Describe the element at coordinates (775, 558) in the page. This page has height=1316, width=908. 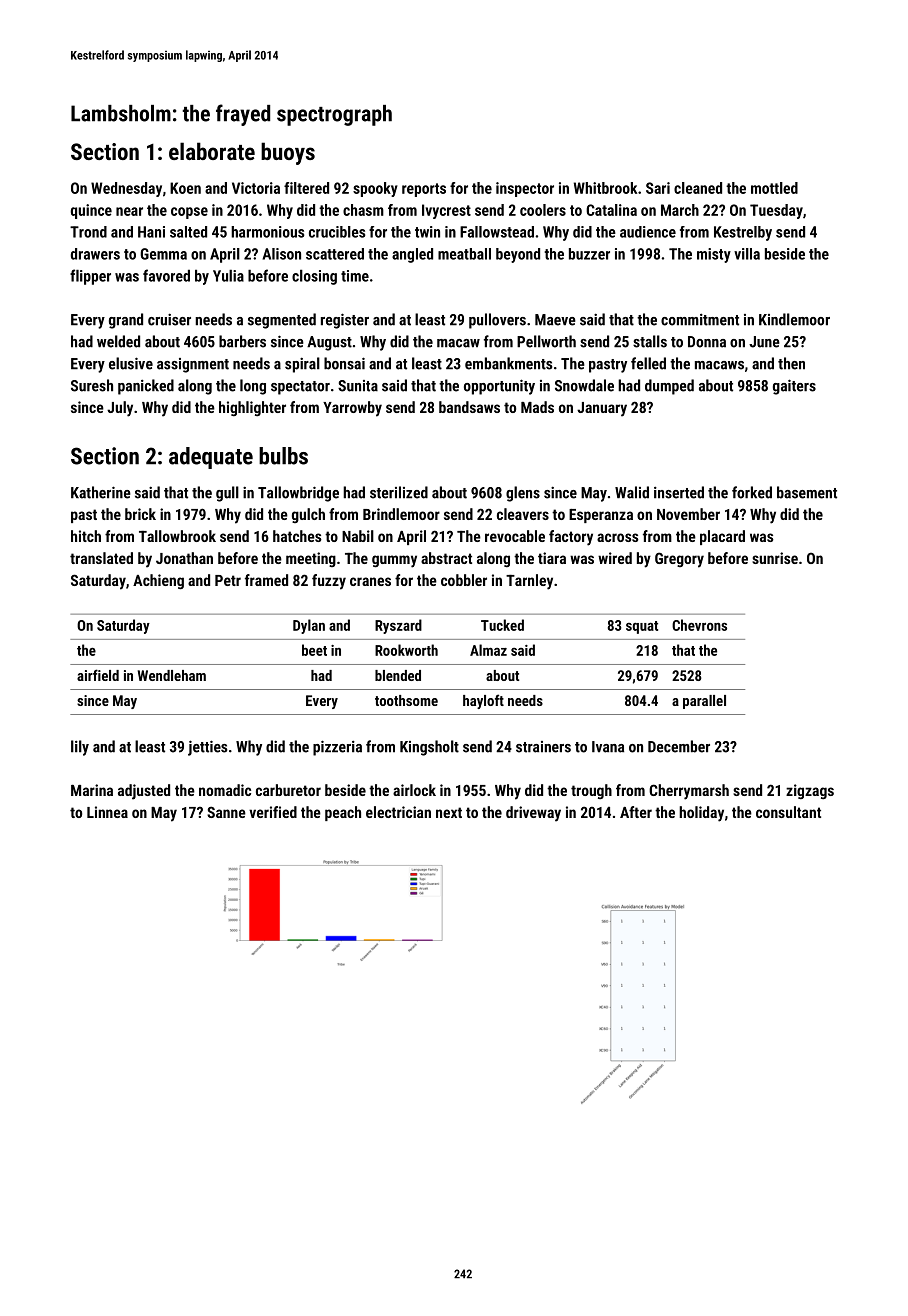
I see `sunrise` at that location.
